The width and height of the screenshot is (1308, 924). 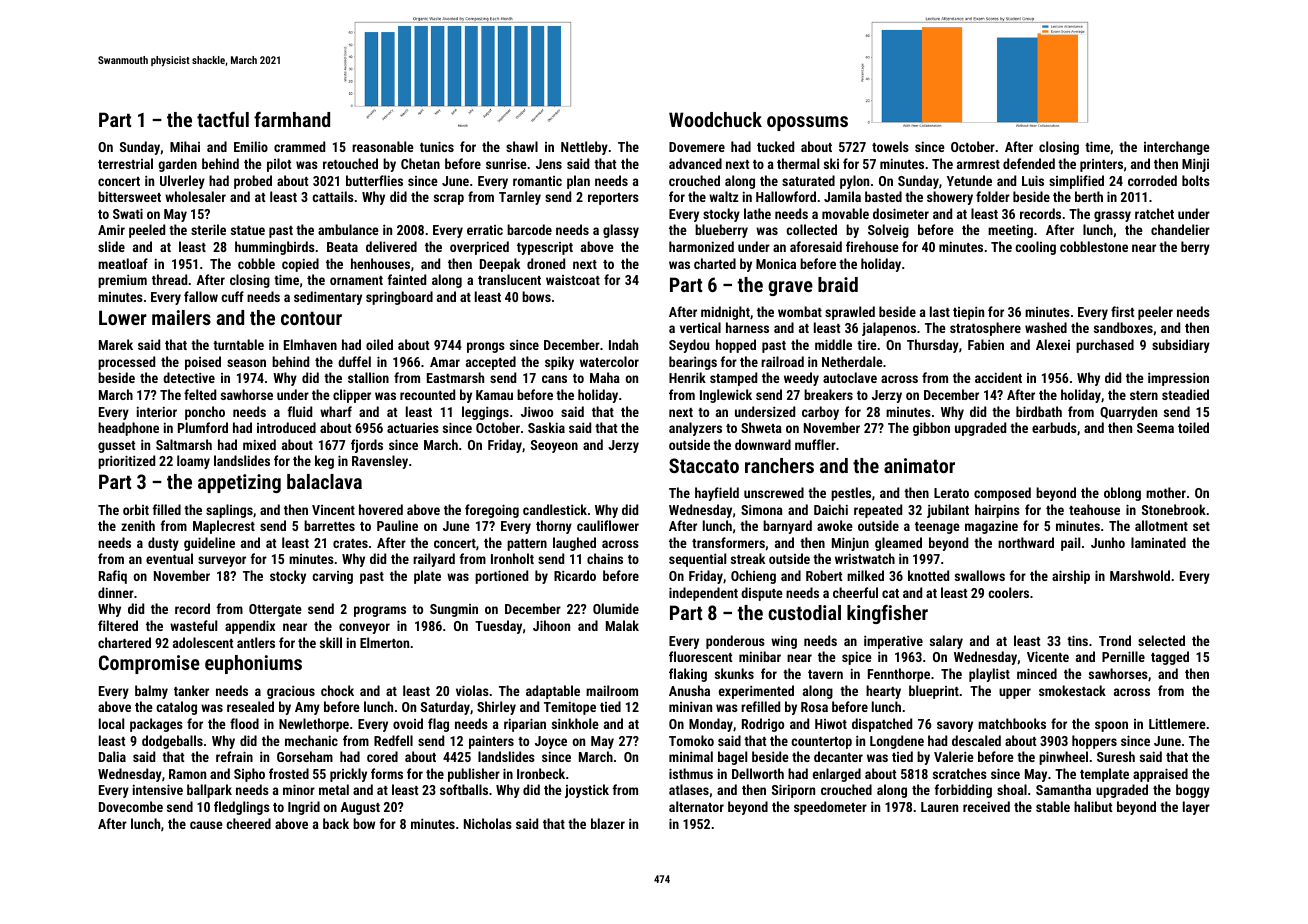 I want to click on analyzers, so click(x=695, y=429).
